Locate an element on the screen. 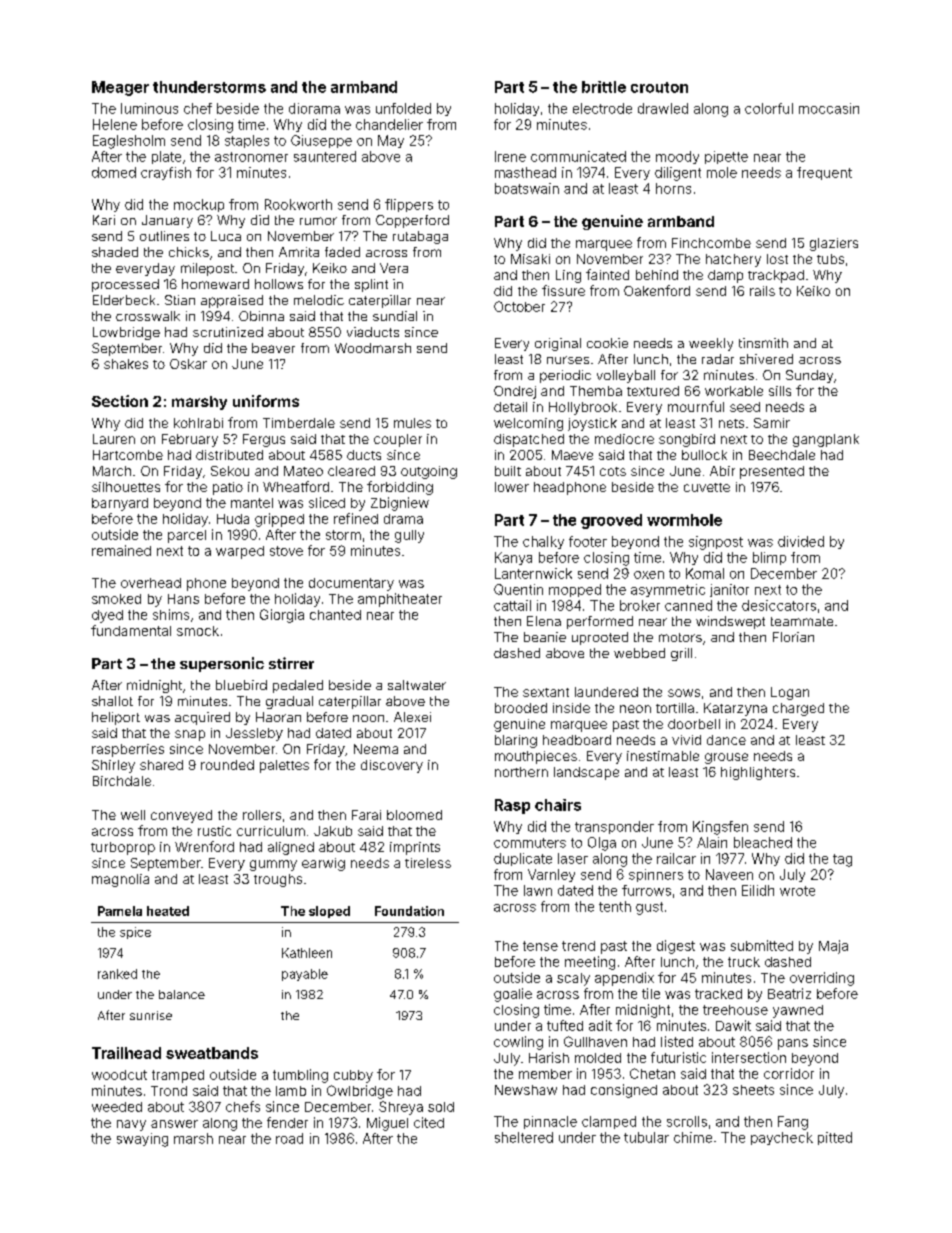 This screenshot has width=952, height=1233. Meager is located at coordinates (120, 88).
